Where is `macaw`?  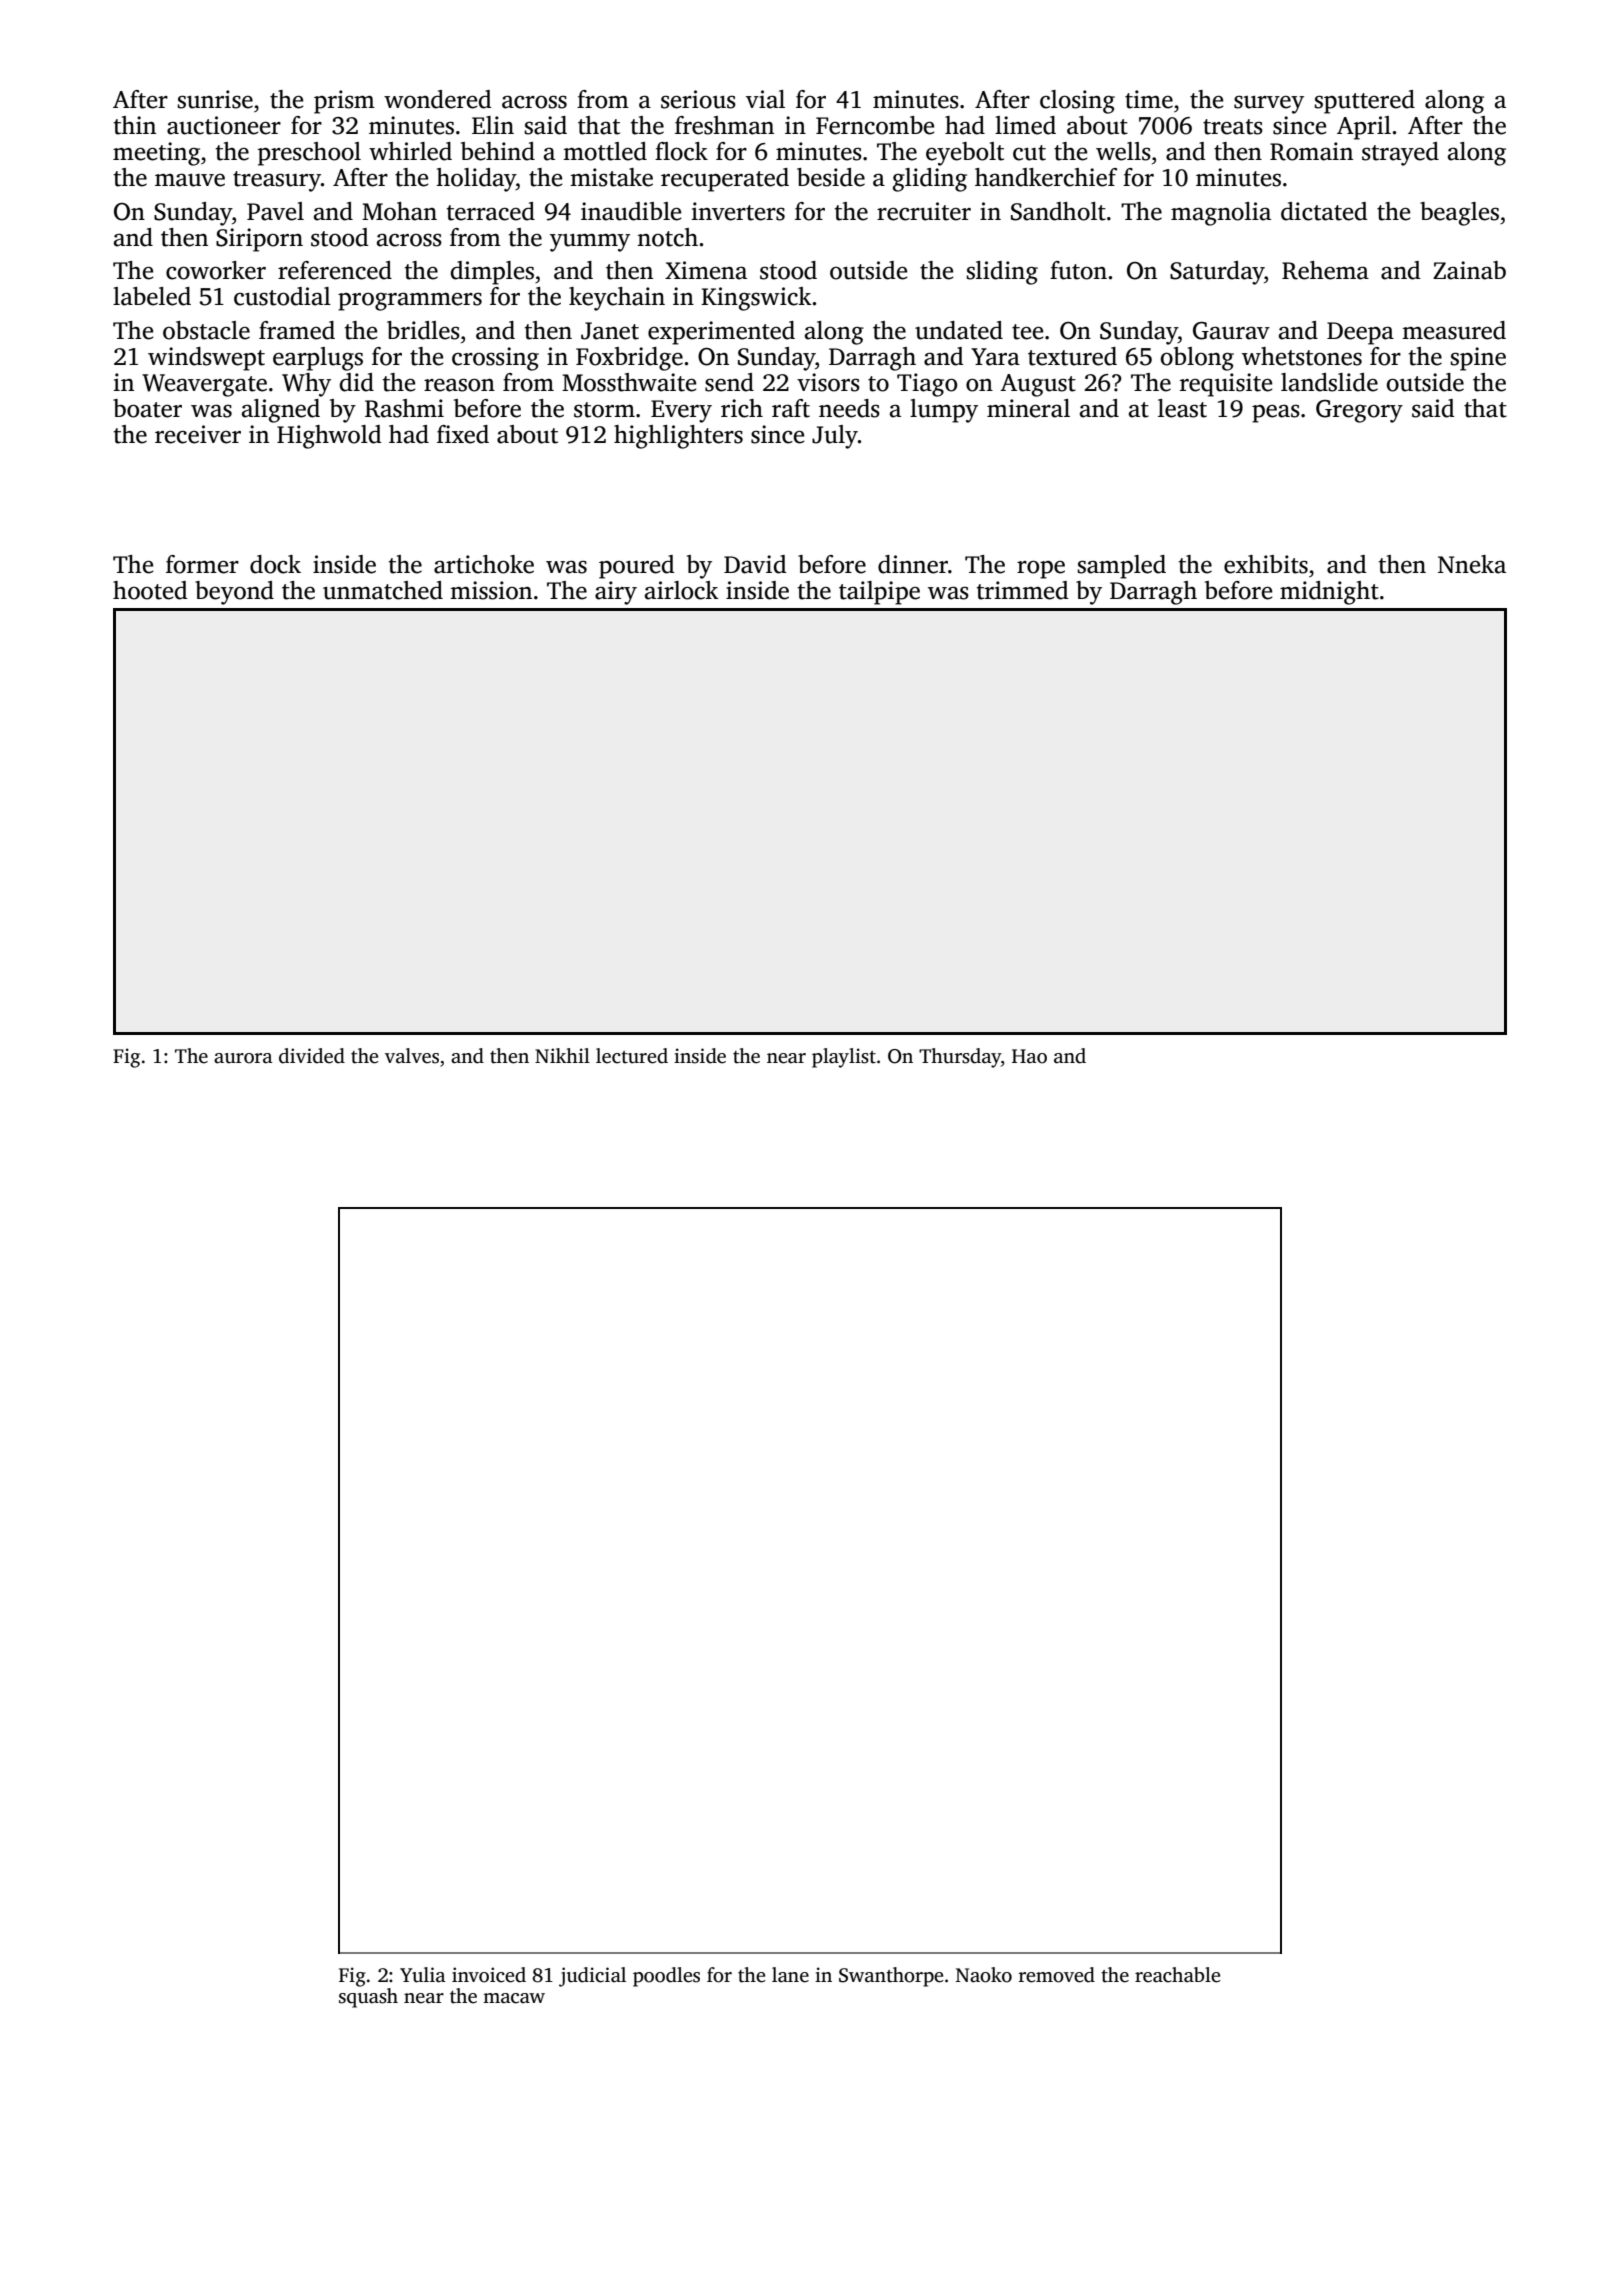
macaw is located at coordinates (514, 1998).
